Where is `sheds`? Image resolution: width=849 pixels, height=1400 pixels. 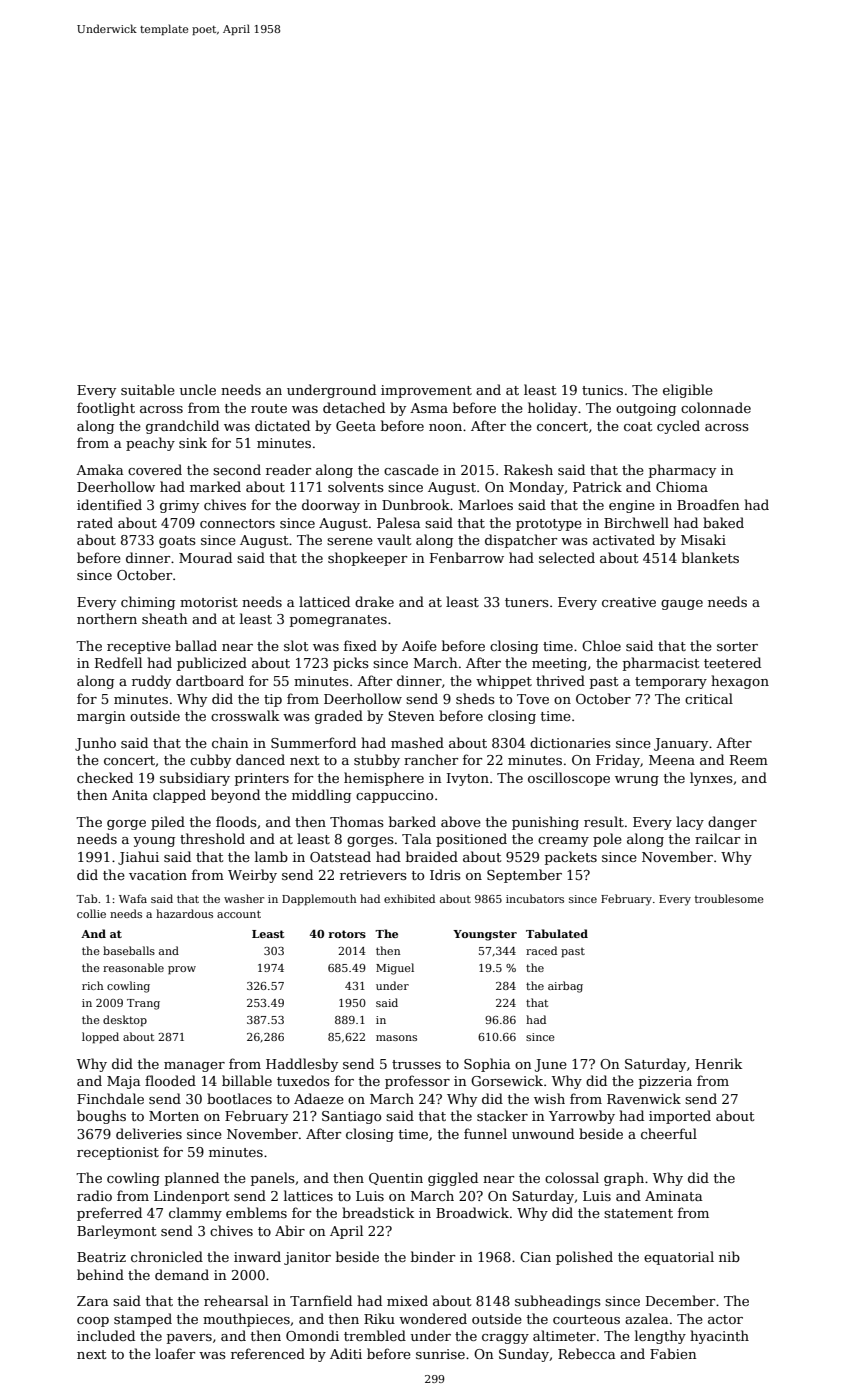
sheds is located at coordinates (475, 698).
